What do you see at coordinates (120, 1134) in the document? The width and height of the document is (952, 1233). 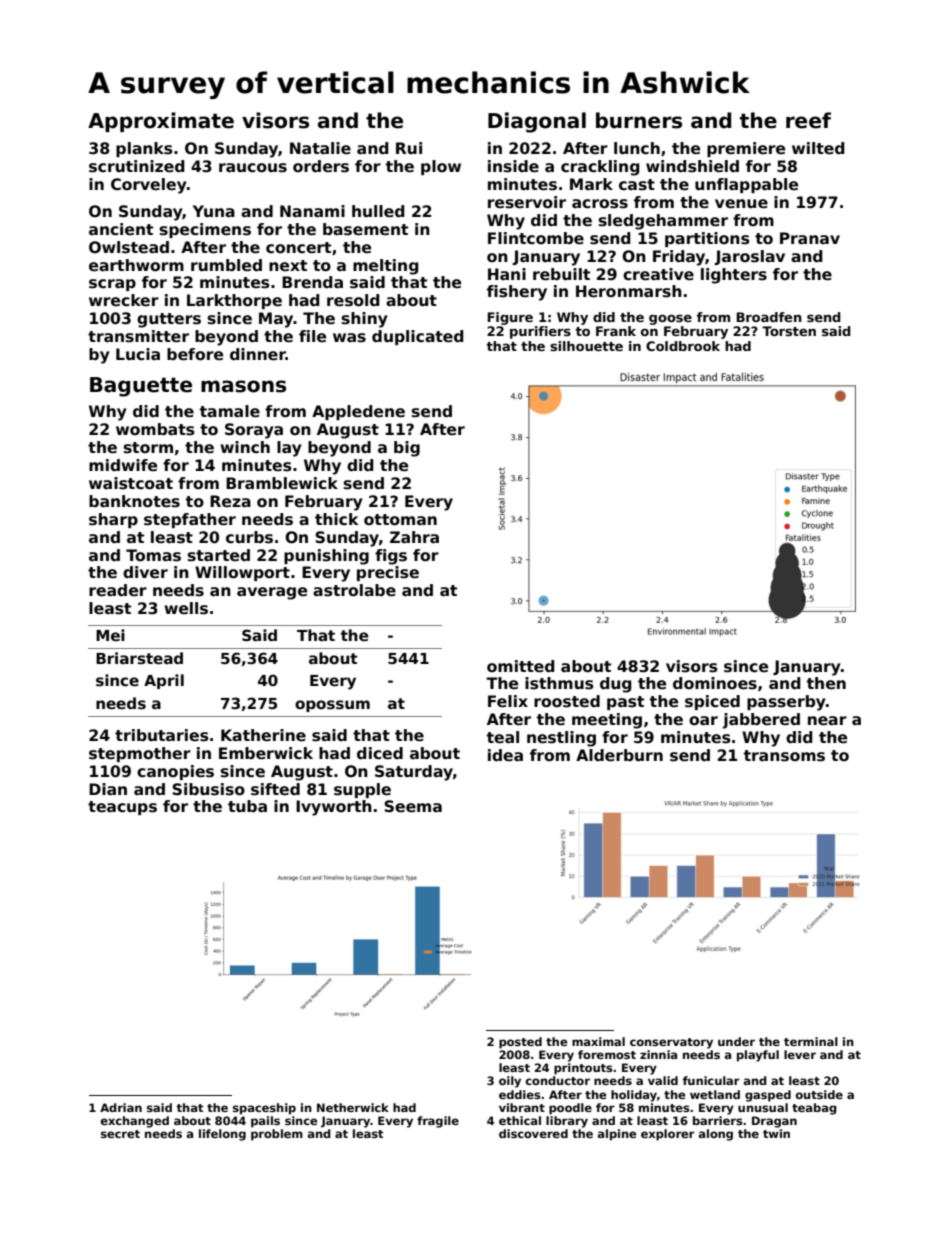 I see `secret` at bounding box center [120, 1134].
